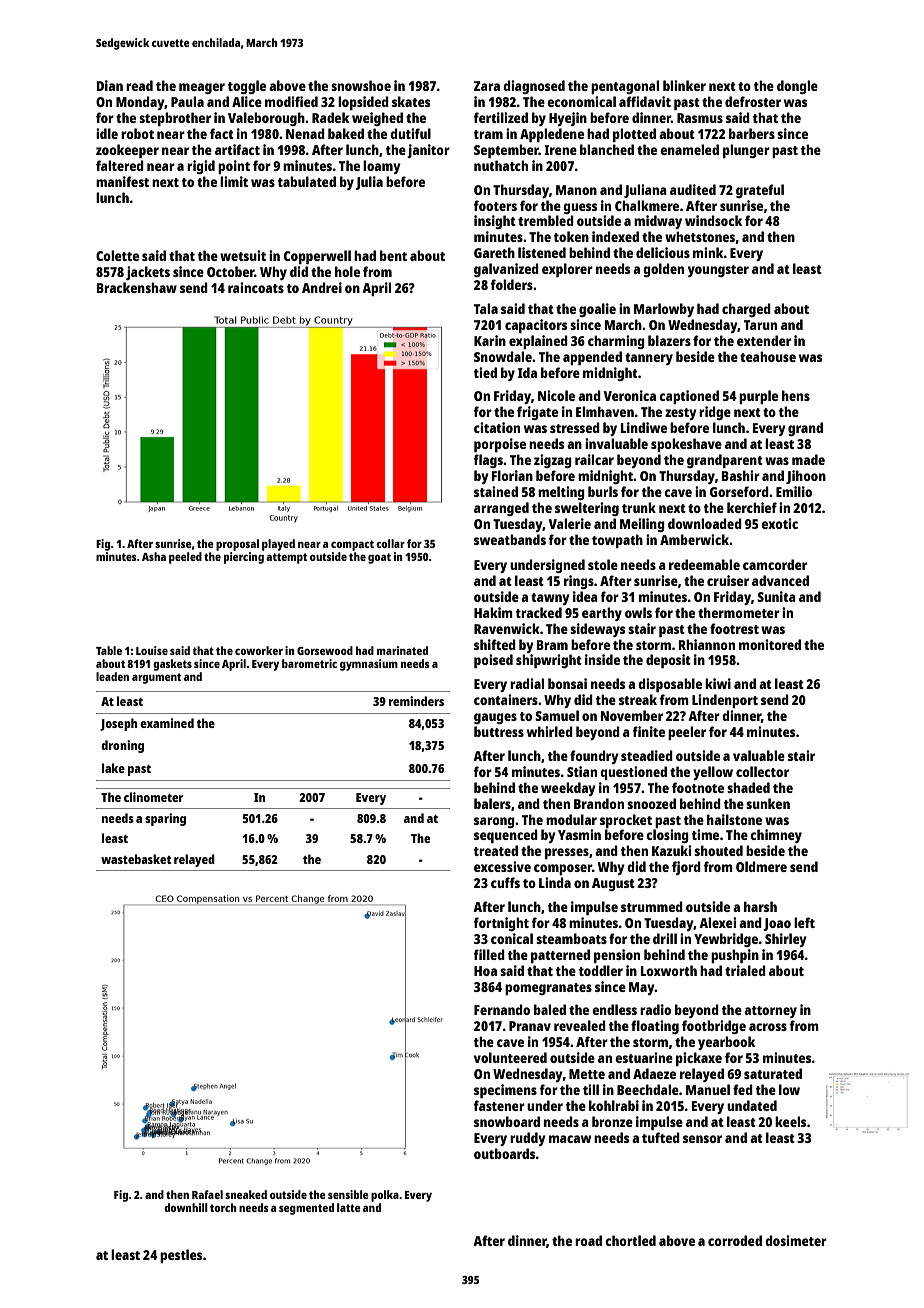 Image resolution: width=924 pixels, height=1308 pixels. I want to click on outboards, so click(505, 1153).
